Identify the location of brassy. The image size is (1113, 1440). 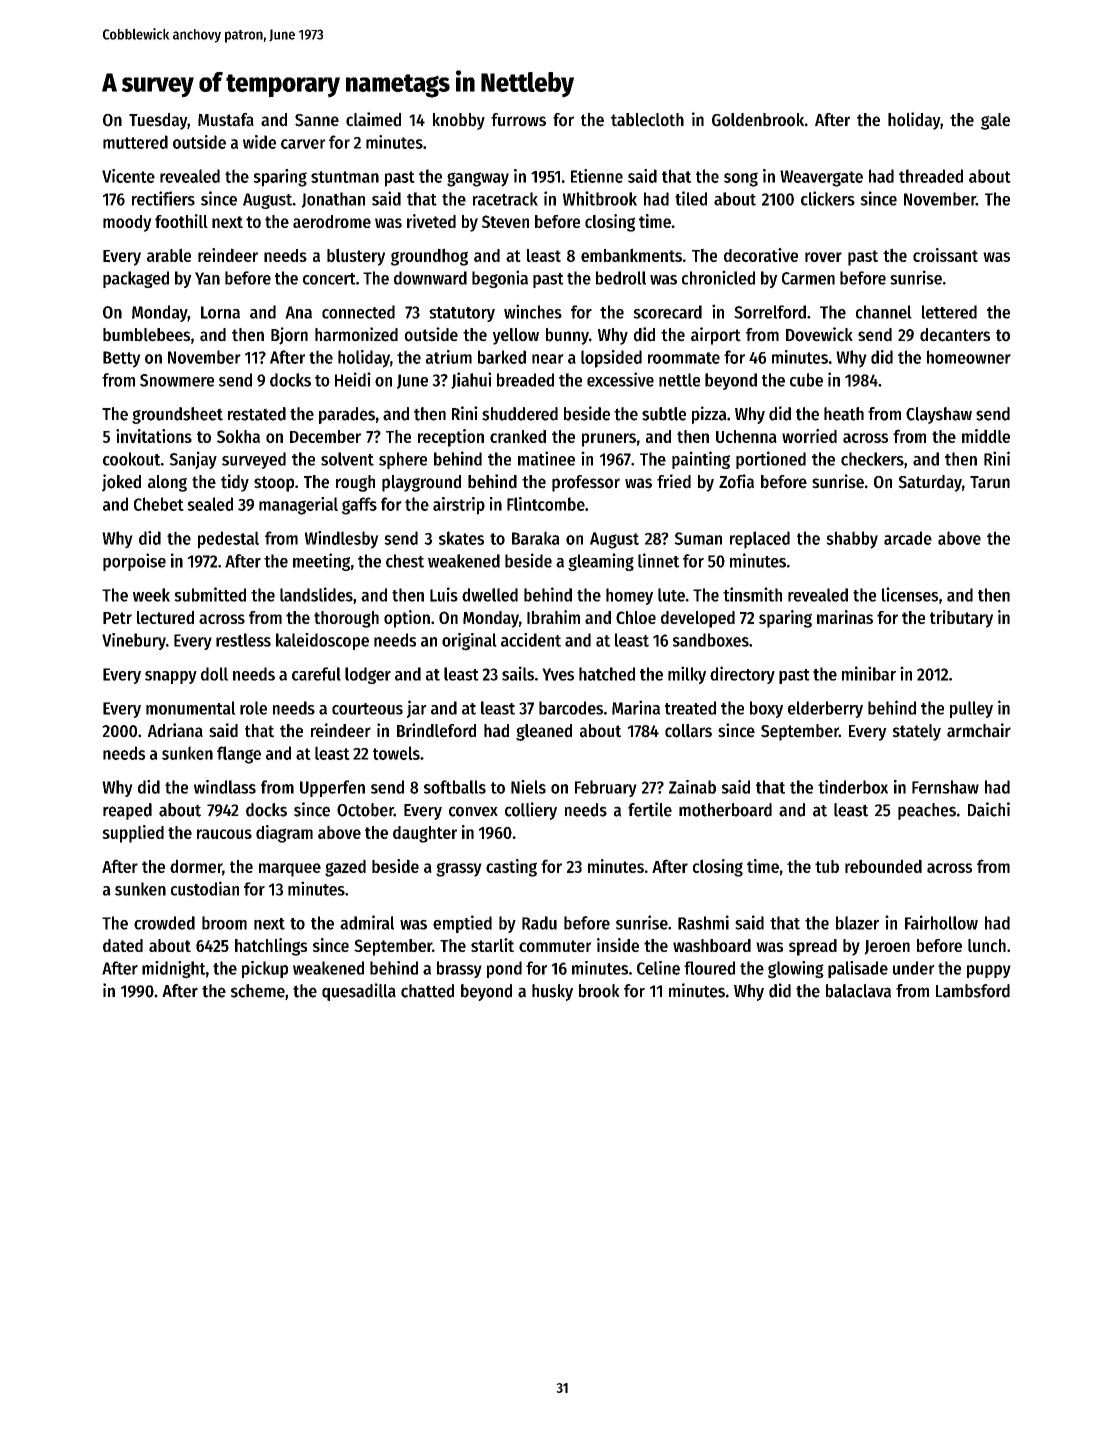
(459, 969).
